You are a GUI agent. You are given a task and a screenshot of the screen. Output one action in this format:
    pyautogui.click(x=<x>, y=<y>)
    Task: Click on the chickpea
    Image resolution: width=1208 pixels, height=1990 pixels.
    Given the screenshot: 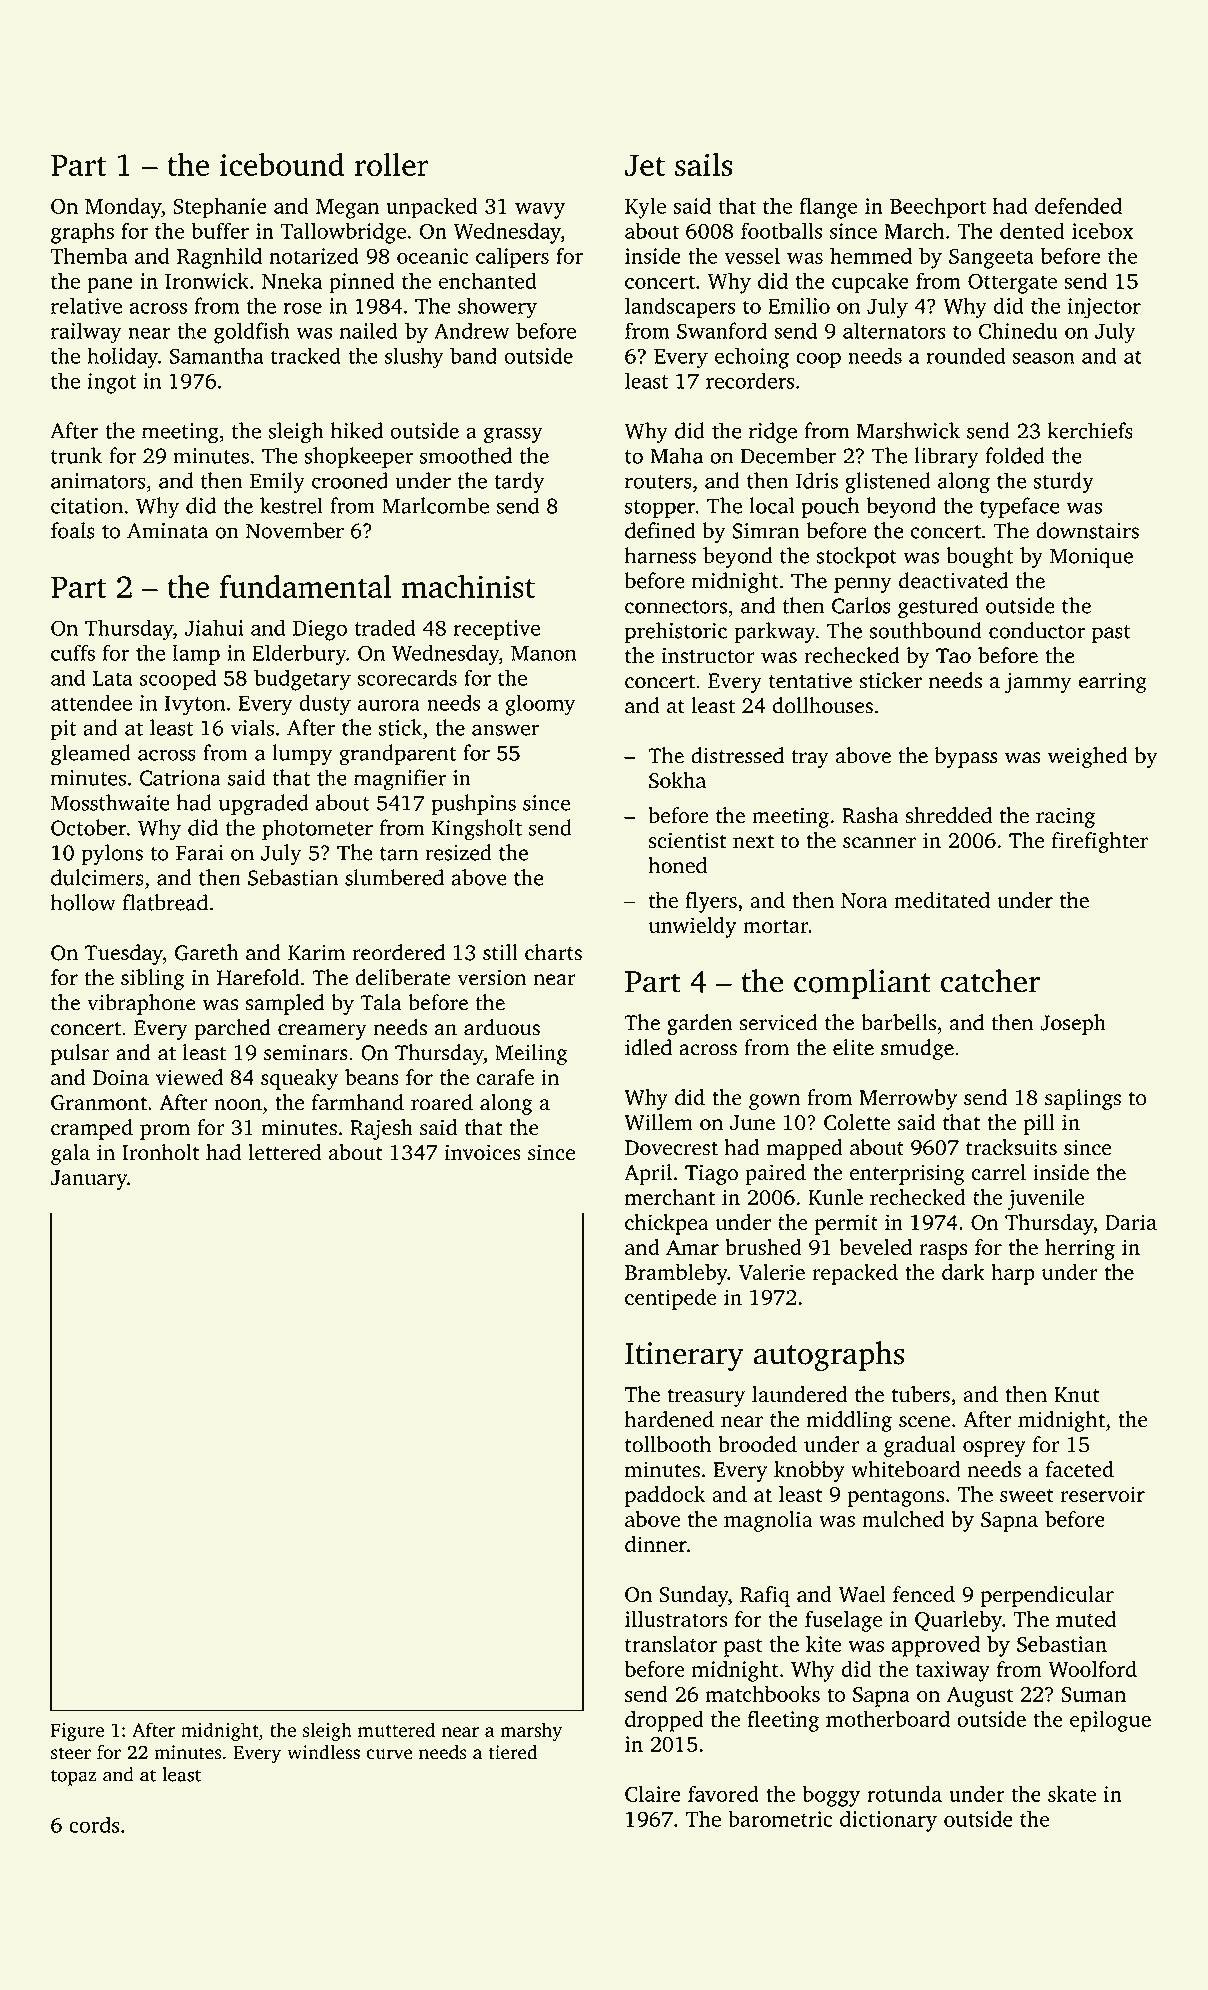 What is the action you would take?
    pyautogui.click(x=667, y=1224)
